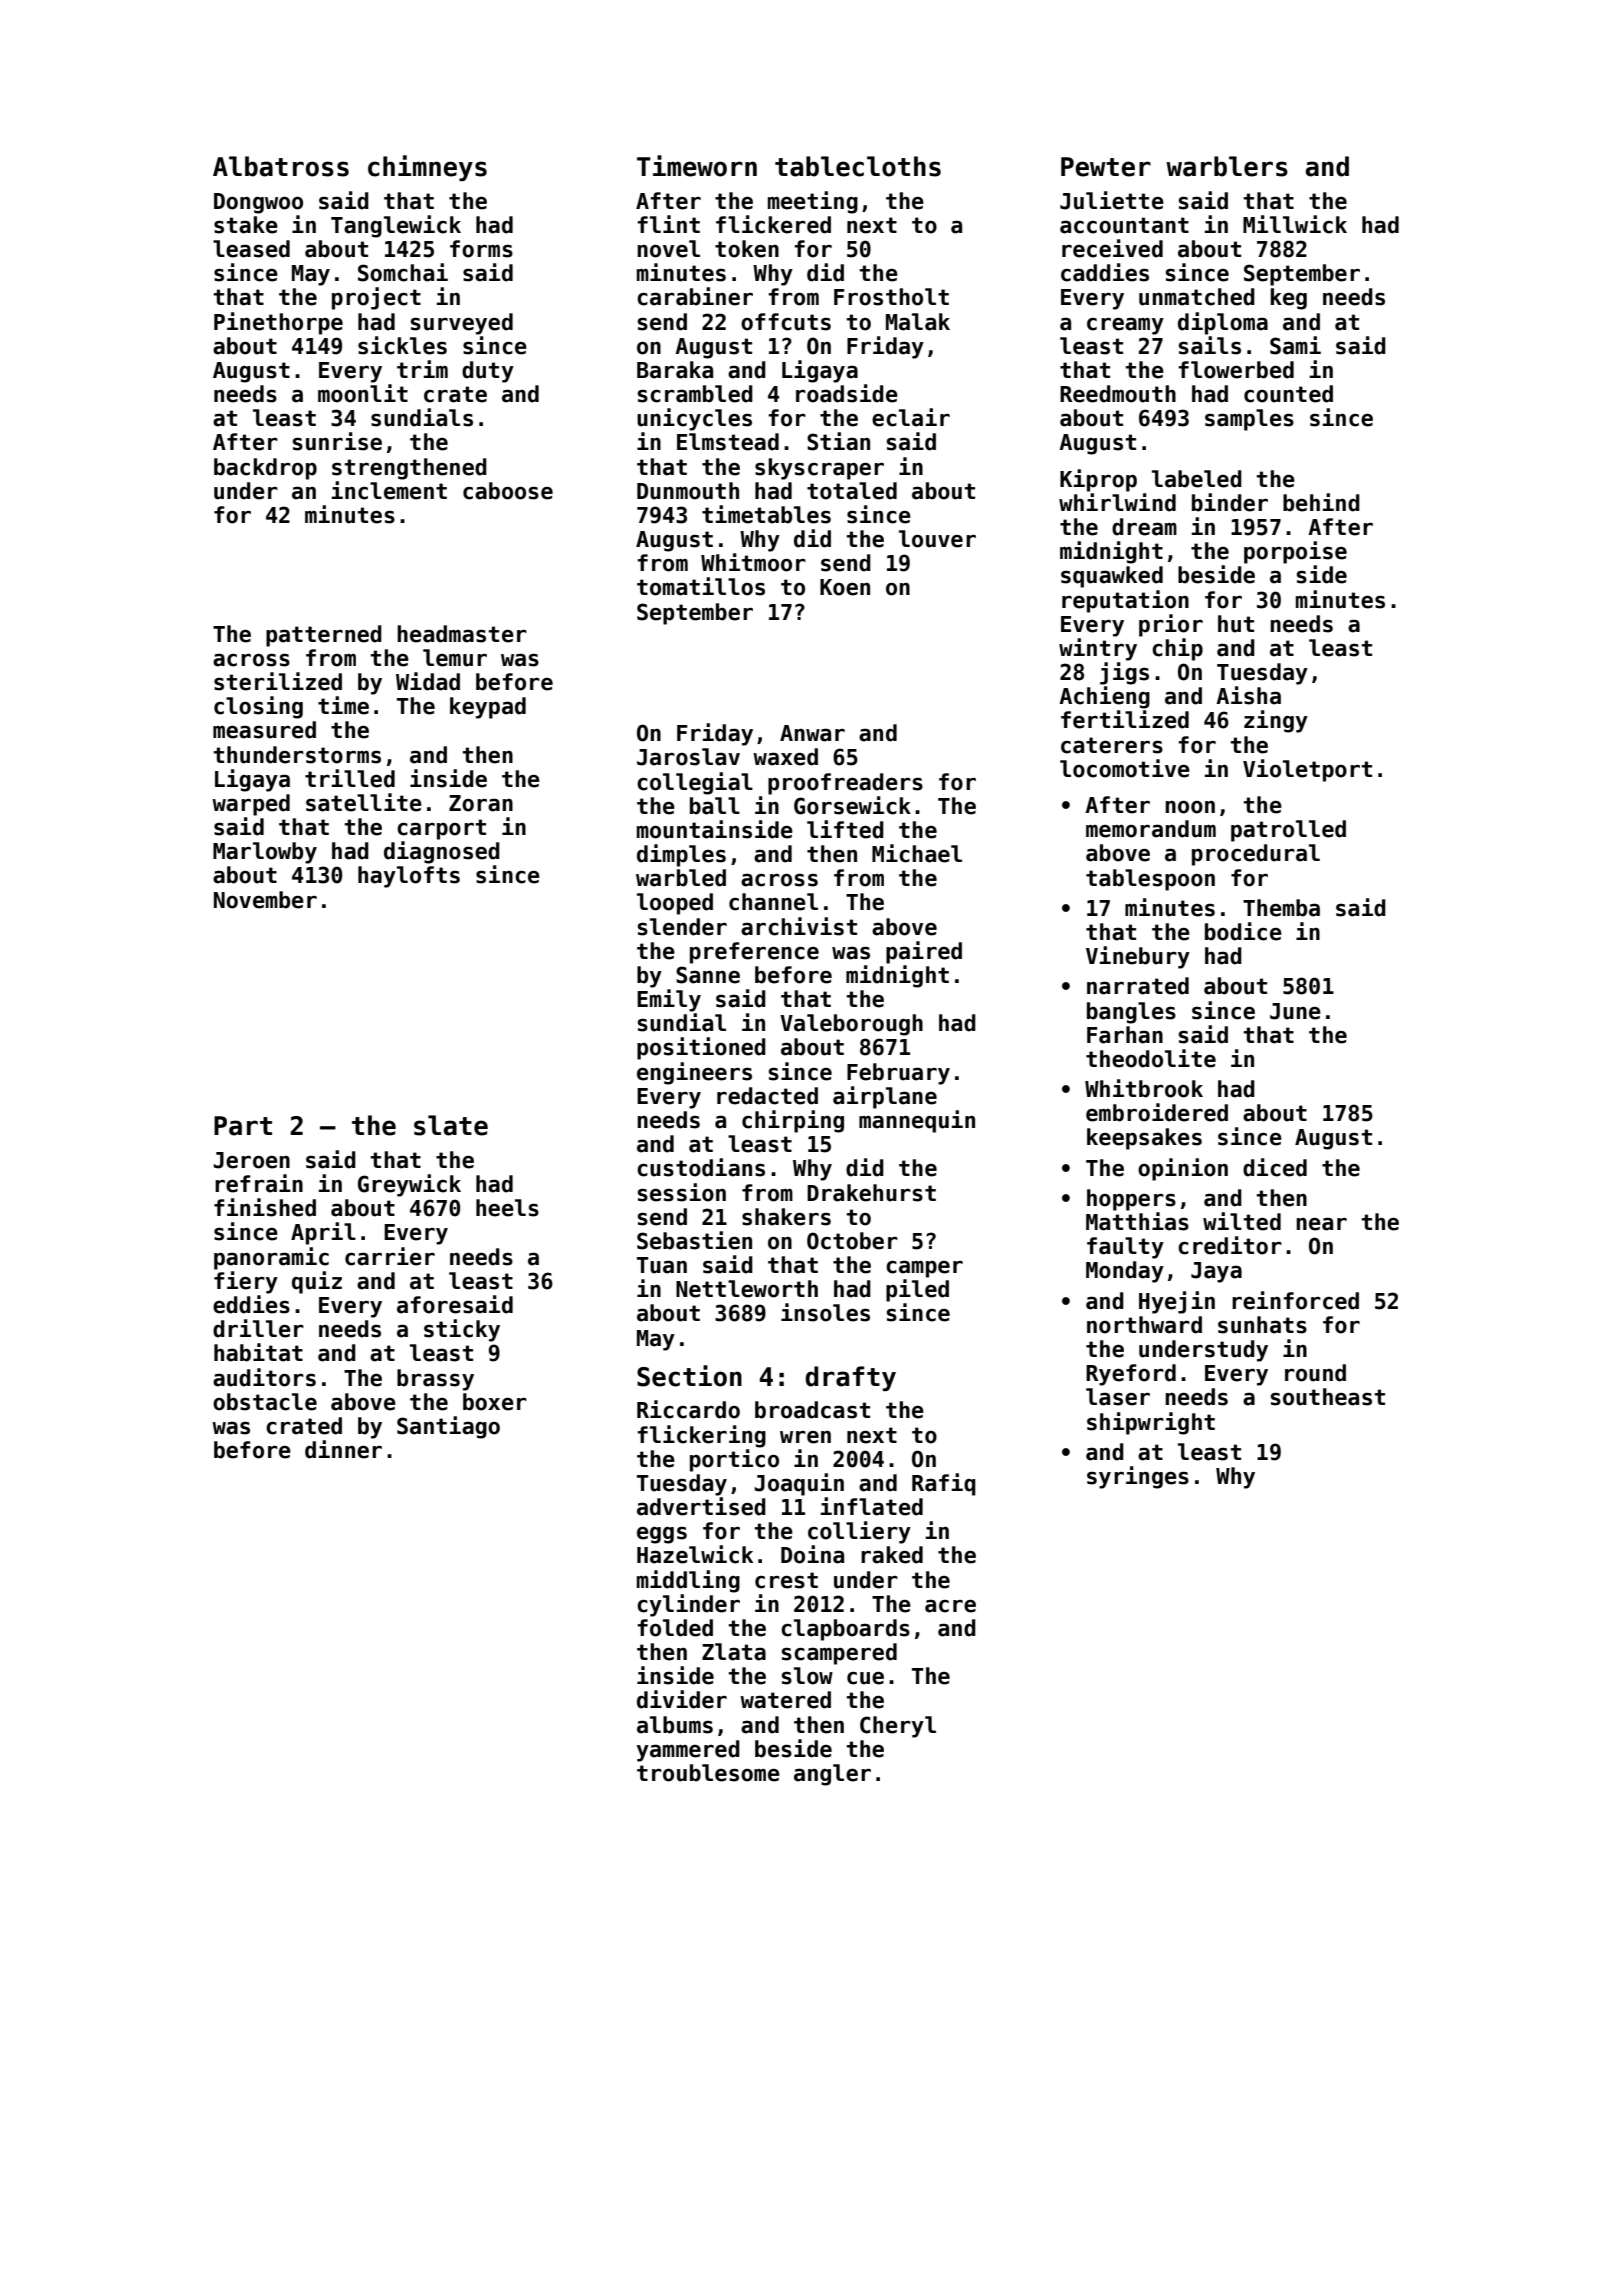  Describe the element at coordinates (793, 1121) in the screenshot. I see `chirping` at that location.
